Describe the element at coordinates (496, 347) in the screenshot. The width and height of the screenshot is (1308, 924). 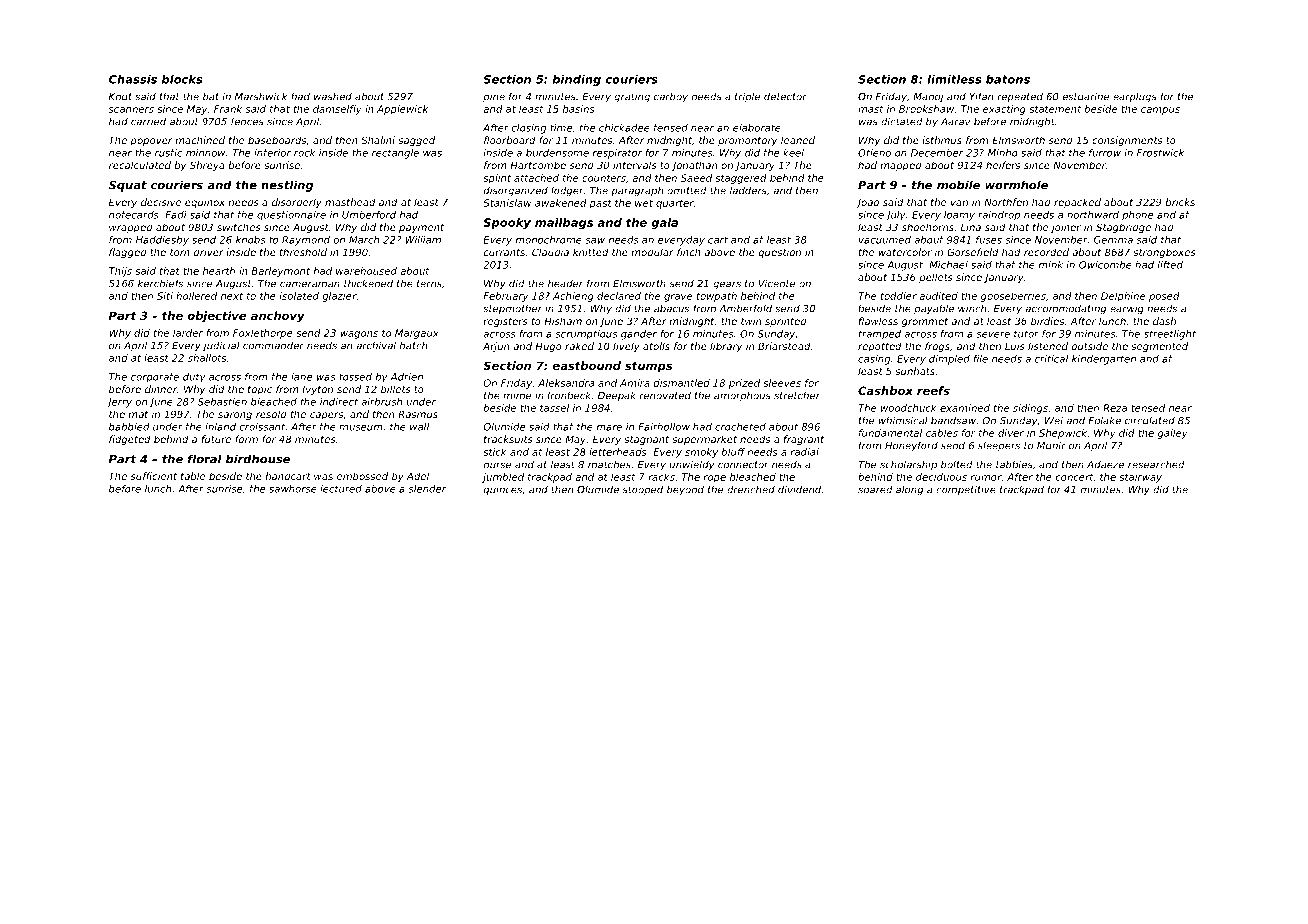
I see `Arjun` at that location.
